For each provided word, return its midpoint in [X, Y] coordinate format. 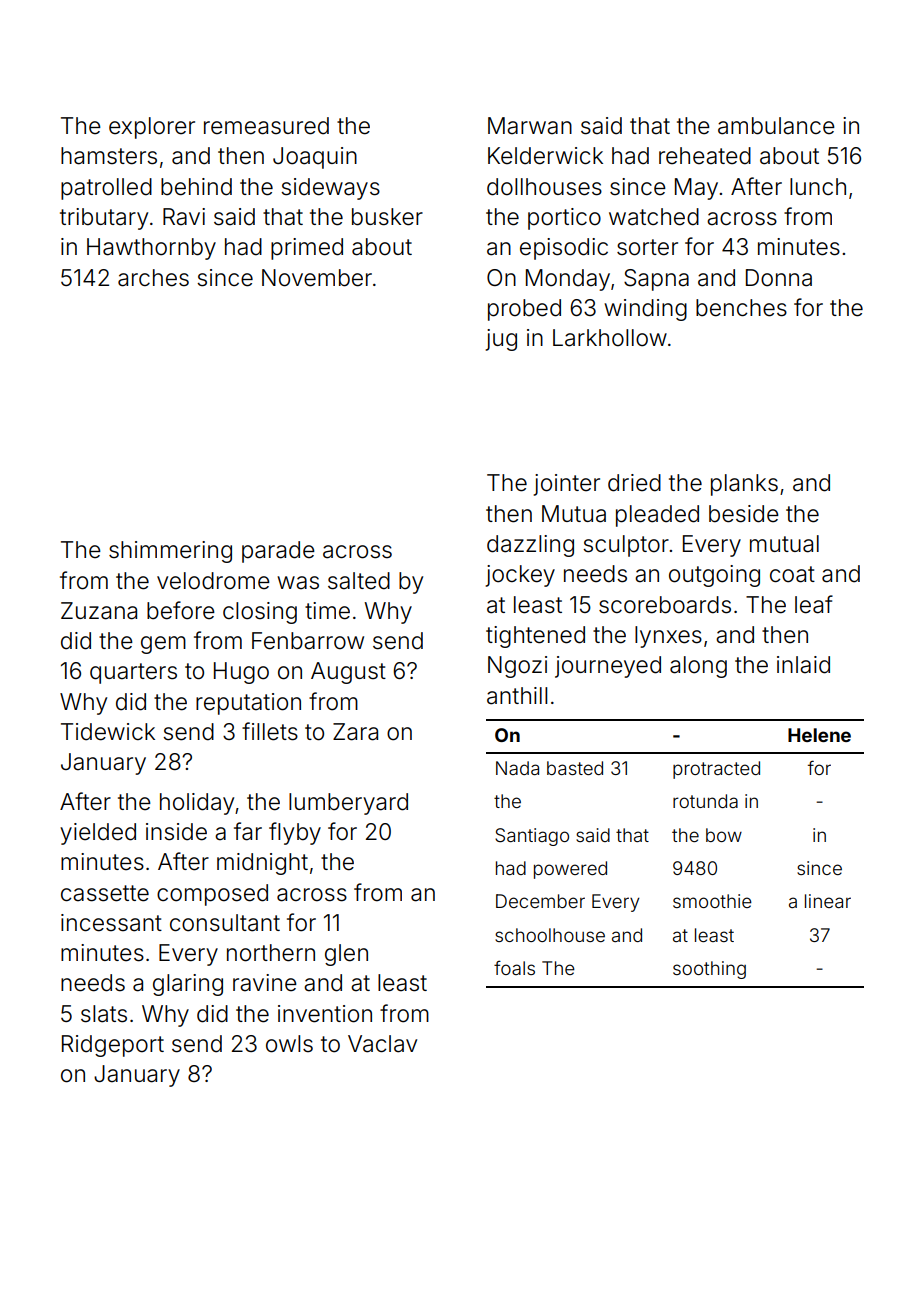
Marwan [530, 126]
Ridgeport [113, 1046]
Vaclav [382, 1044]
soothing [709, 970]
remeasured [266, 126]
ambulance [776, 126]
